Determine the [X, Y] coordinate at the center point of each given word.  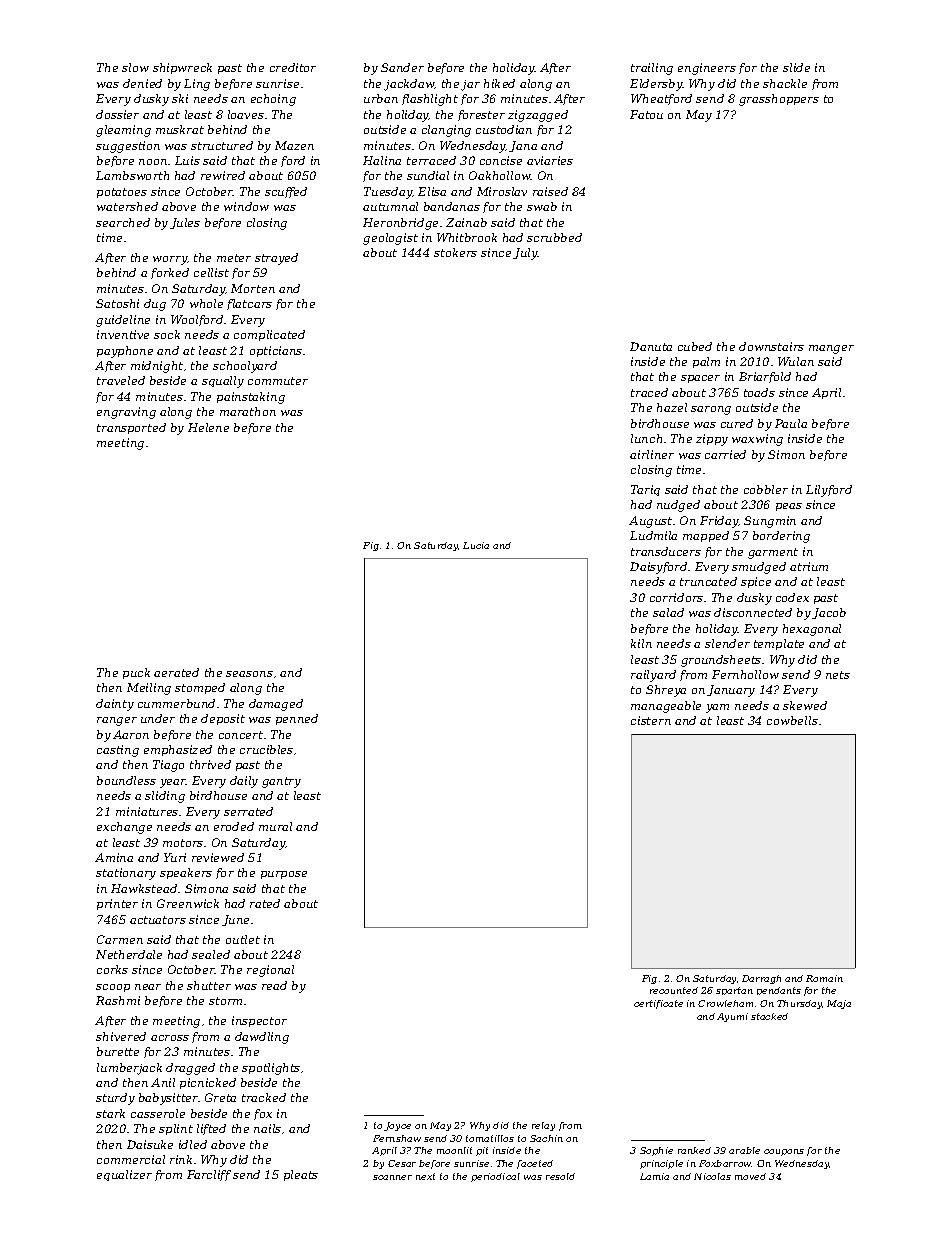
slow [135, 67]
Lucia [476, 545]
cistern [651, 720]
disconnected [753, 612]
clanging [446, 131]
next [425, 1176]
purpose [284, 875]
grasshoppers [779, 100]
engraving [126, 413]
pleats [301, 1175]
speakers [186, 873]
